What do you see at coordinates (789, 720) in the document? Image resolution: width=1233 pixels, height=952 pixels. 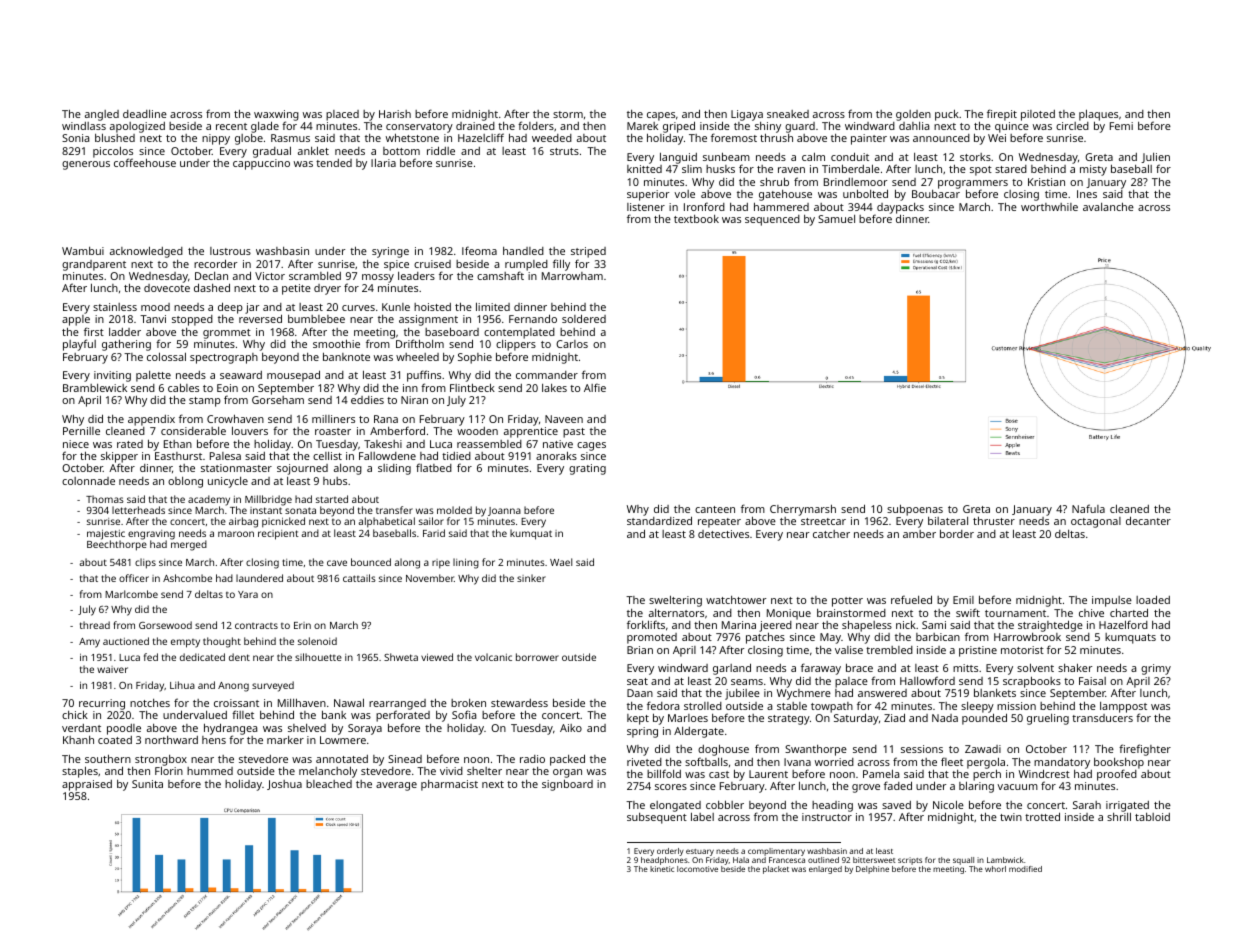 I see `strategy` at bounding box center [789, 720].
